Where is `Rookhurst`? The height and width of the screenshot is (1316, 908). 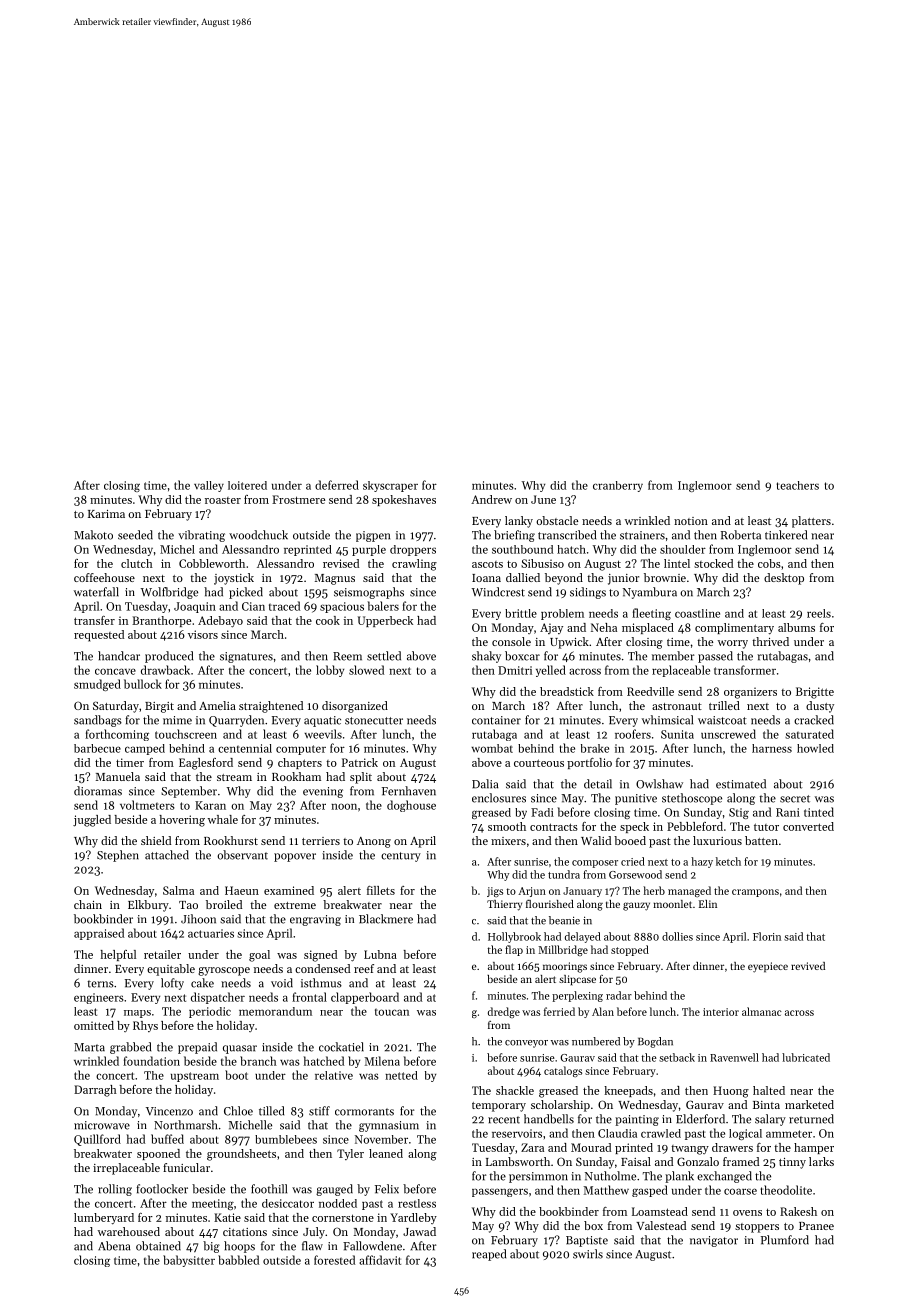 Rookhurst is located at coordinates (231, 840).
